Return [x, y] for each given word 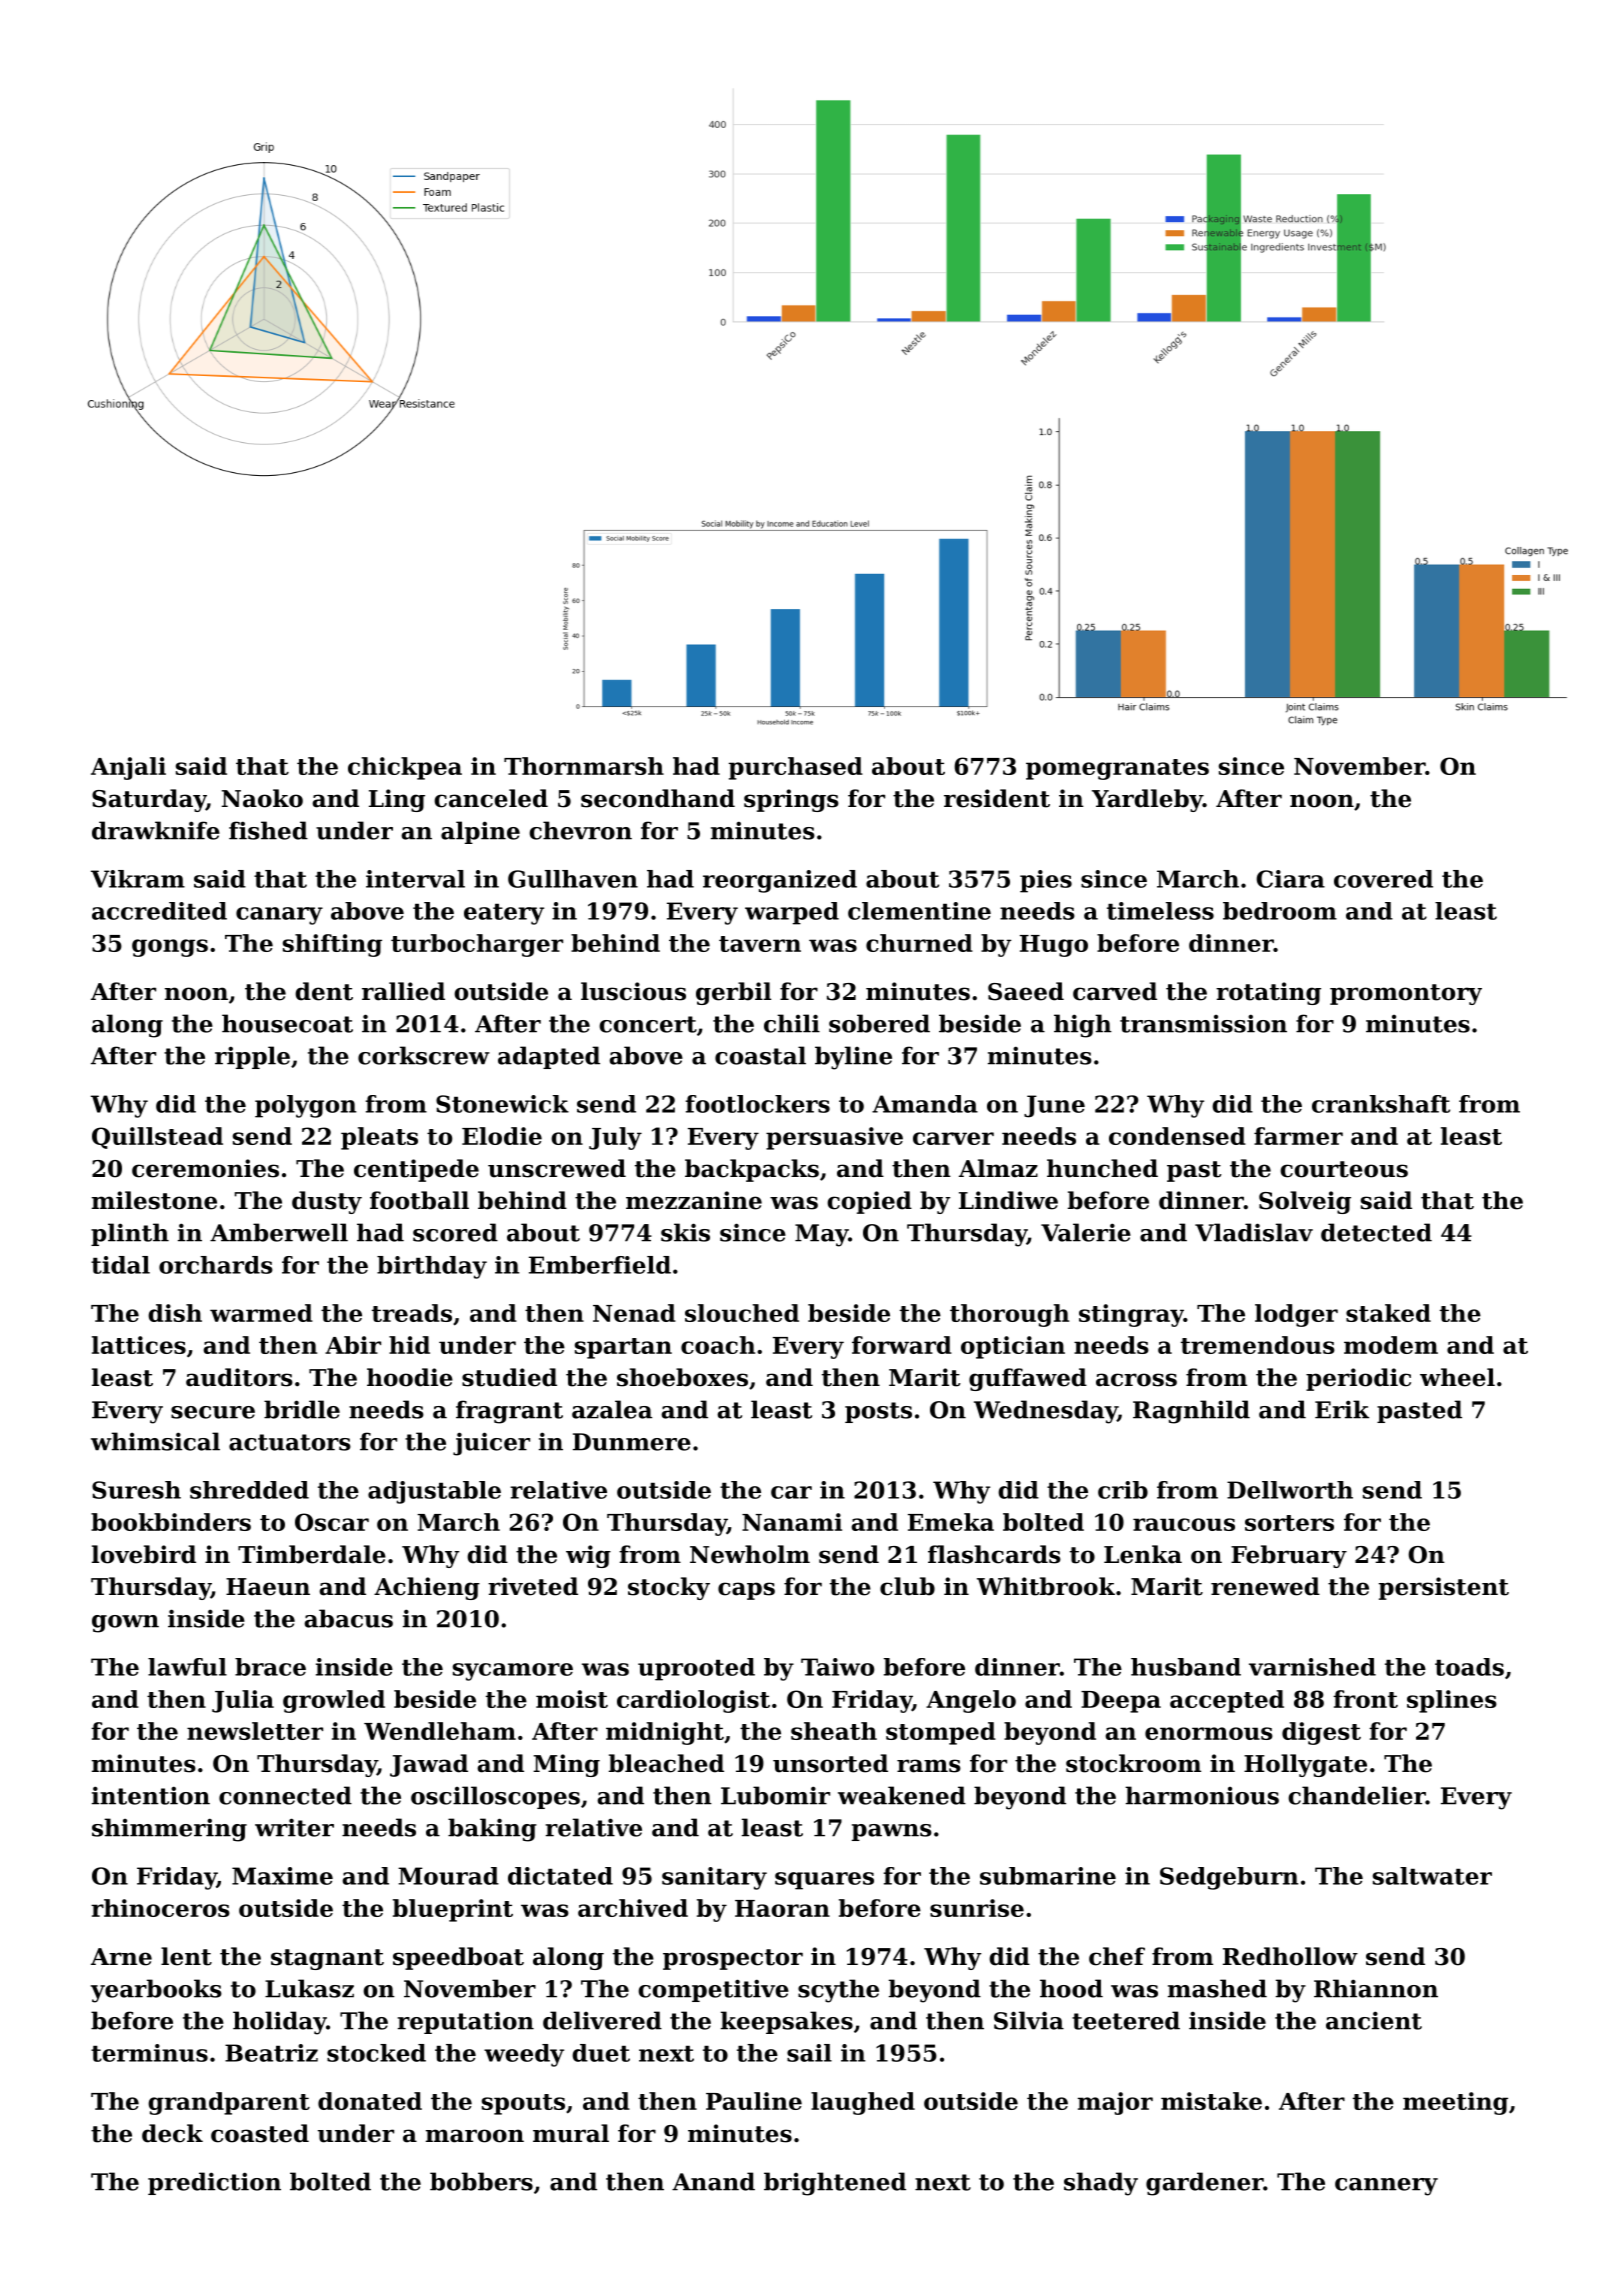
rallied [403, 991]
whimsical [155, 1441]
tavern [760, 944]
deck [172, 2133]
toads [1469, 1667]
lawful [187, 1667]
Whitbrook [1046, 1586]
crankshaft [1381, 1104]
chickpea [405, 768]
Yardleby [1147, 800]
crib [1123, 1490]
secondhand [658, 798]
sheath [834, 1731]
